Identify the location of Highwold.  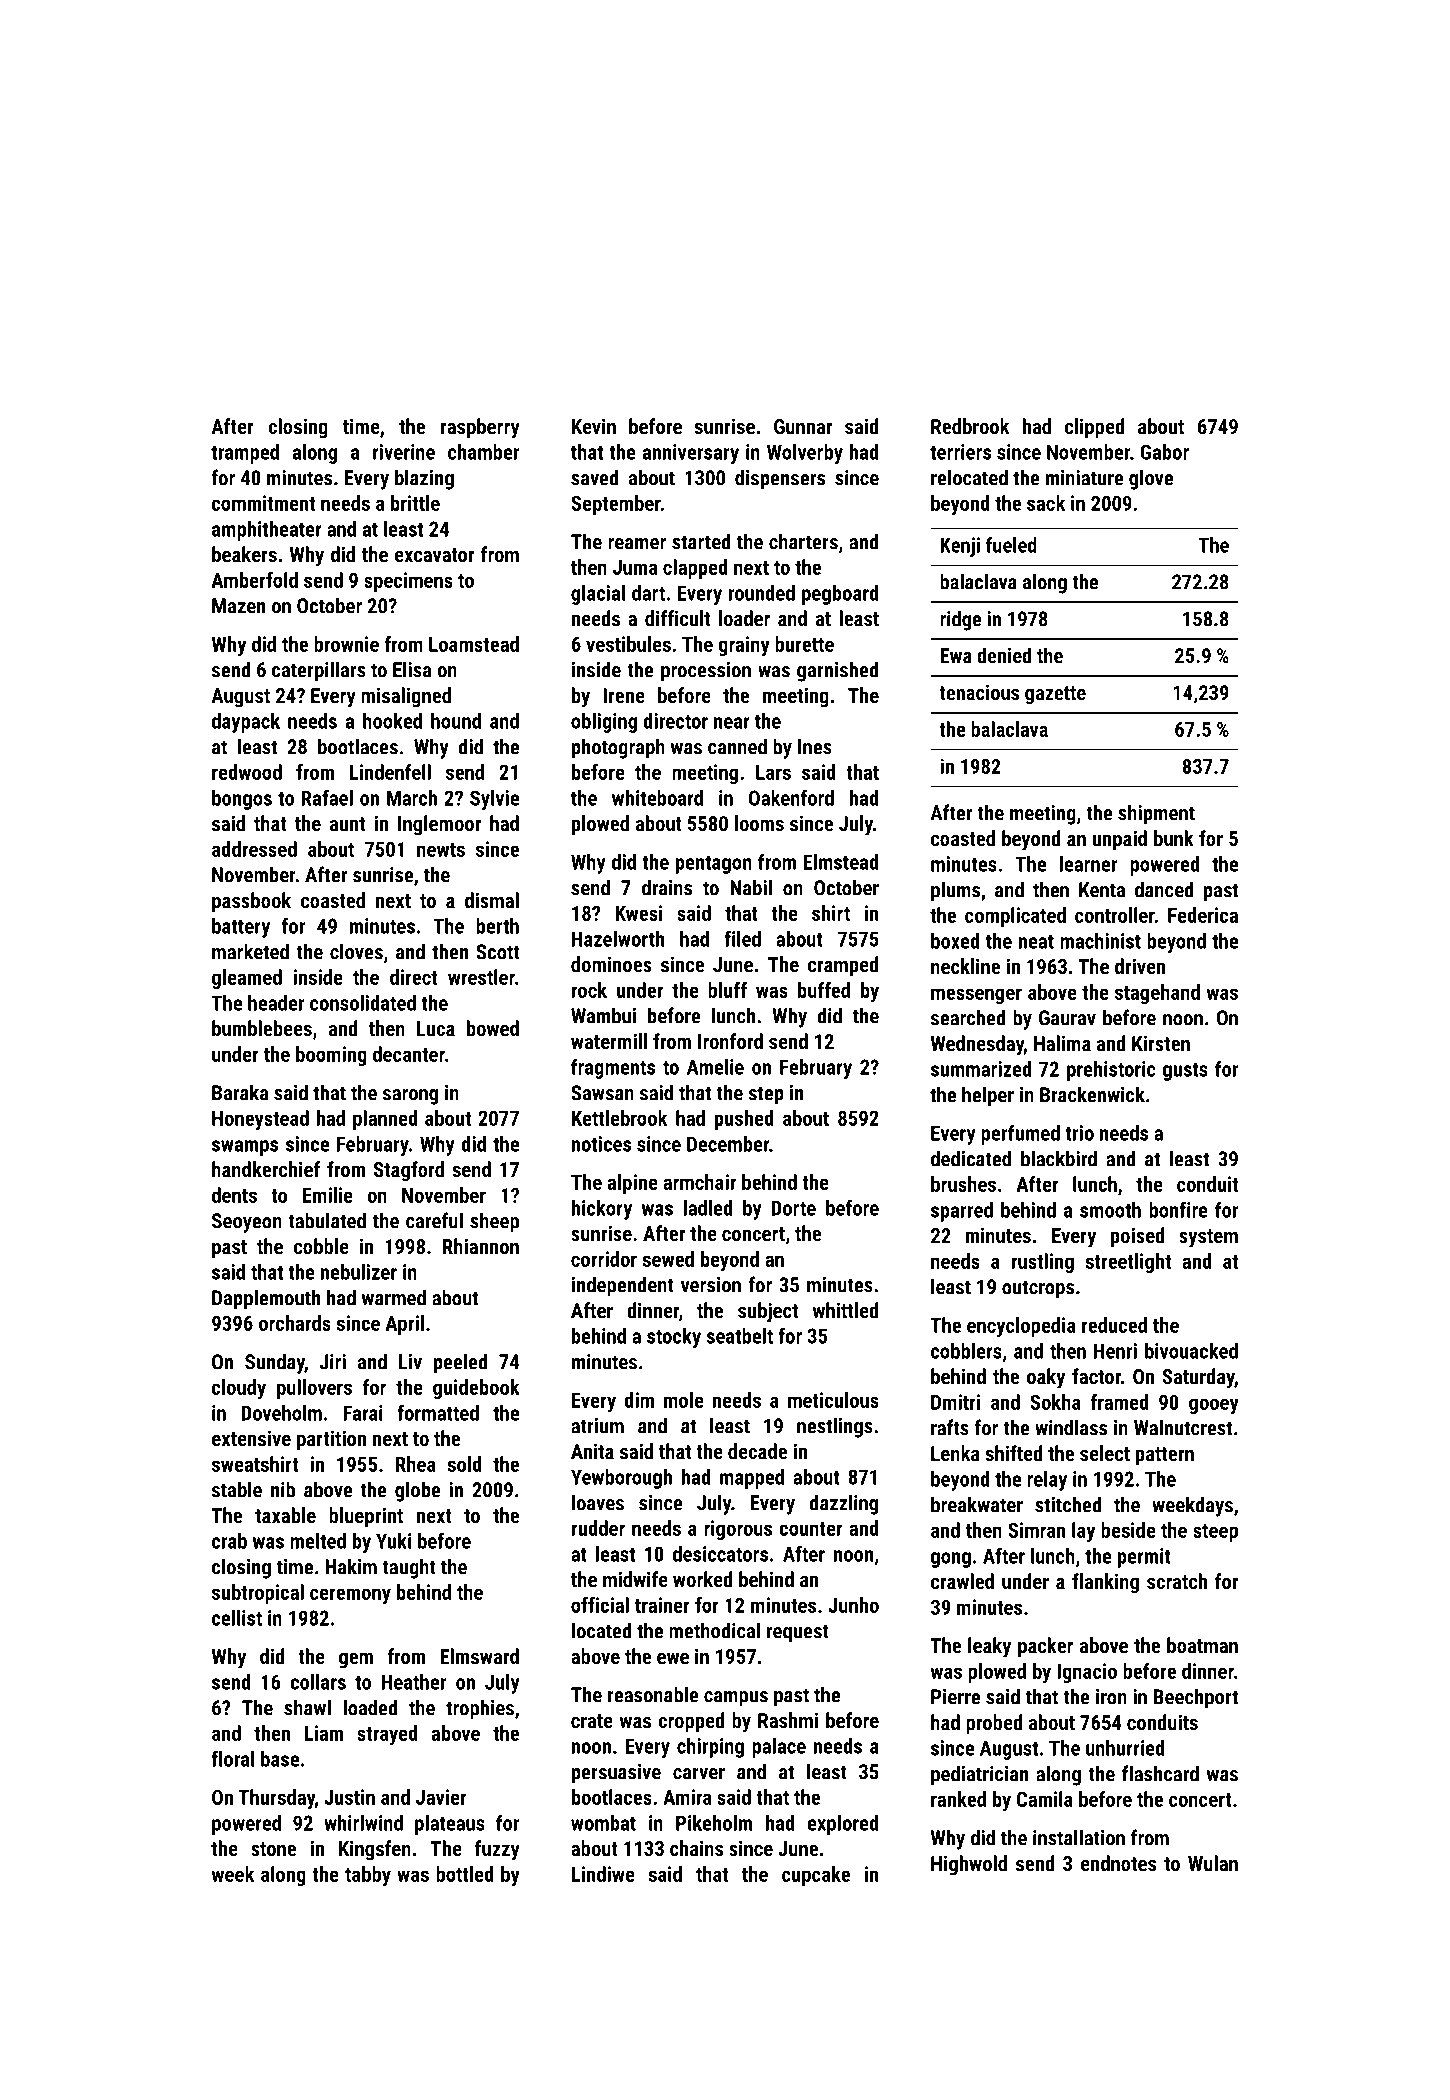
(969, 1865).
